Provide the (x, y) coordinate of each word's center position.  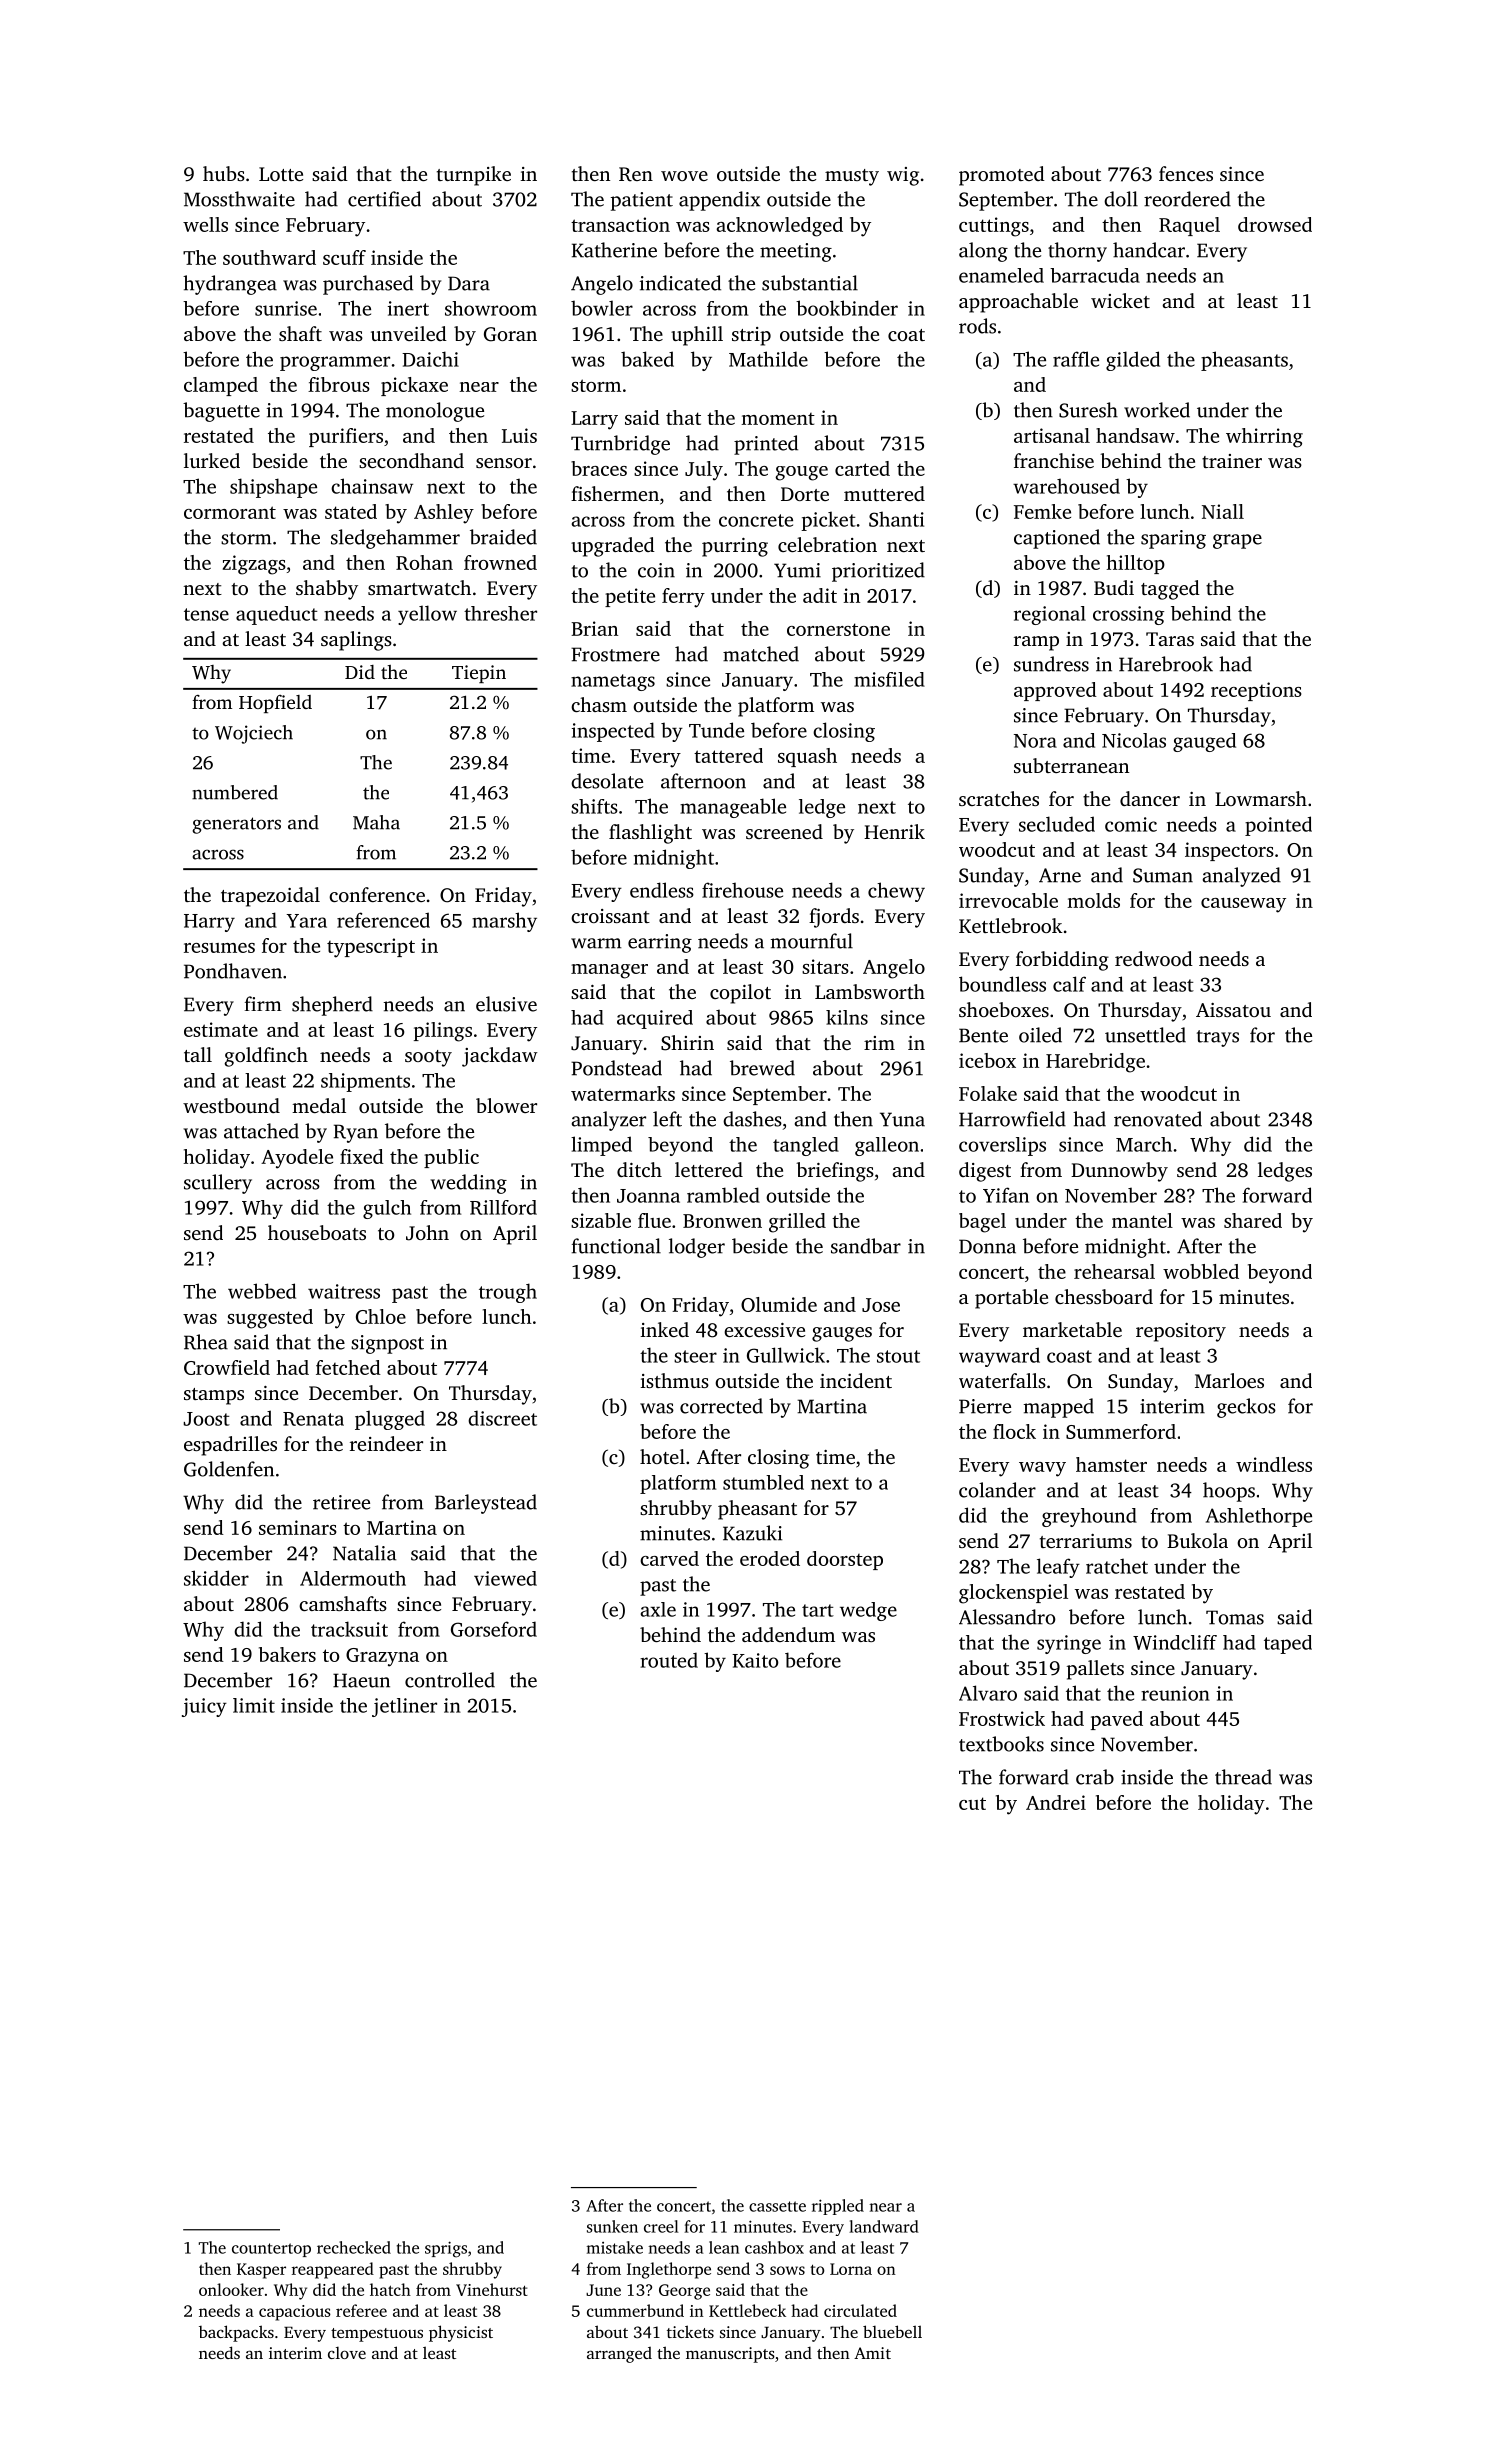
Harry (209, 923)
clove (347, 2353)
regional (1050, 615)
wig (903, 176)
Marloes (1229, 1380)
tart (818, 1610)
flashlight (650, 834)
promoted (1002, 176)
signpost (387, 1344)
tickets (690, 2331)
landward (884, 2226)
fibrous (339, 384)
